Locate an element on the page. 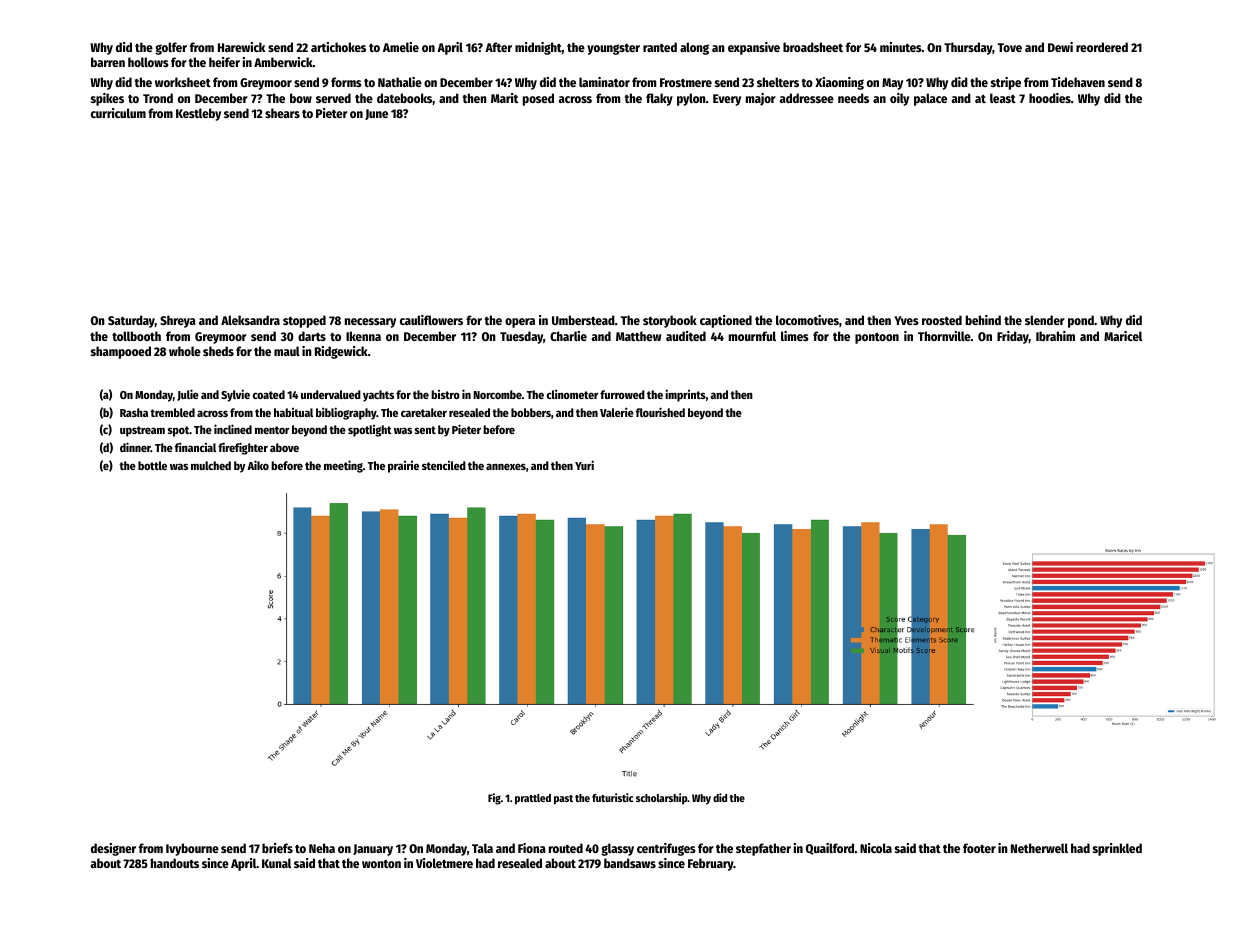 This image has height=952, width=1233. Tove is located at coordinates (1010, 47).
